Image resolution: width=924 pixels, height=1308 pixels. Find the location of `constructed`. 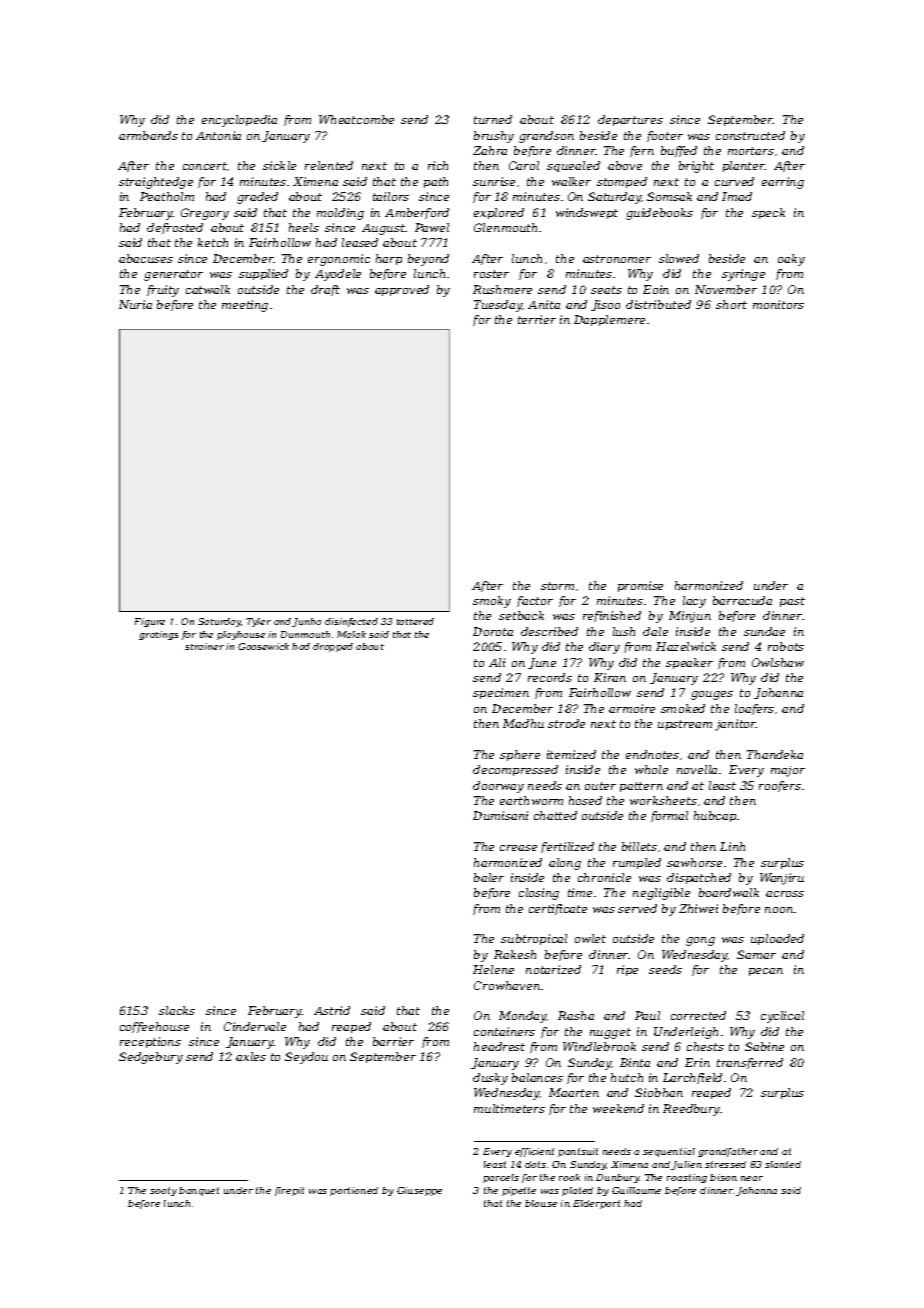

constructed is located at coordinates (750, 135).
